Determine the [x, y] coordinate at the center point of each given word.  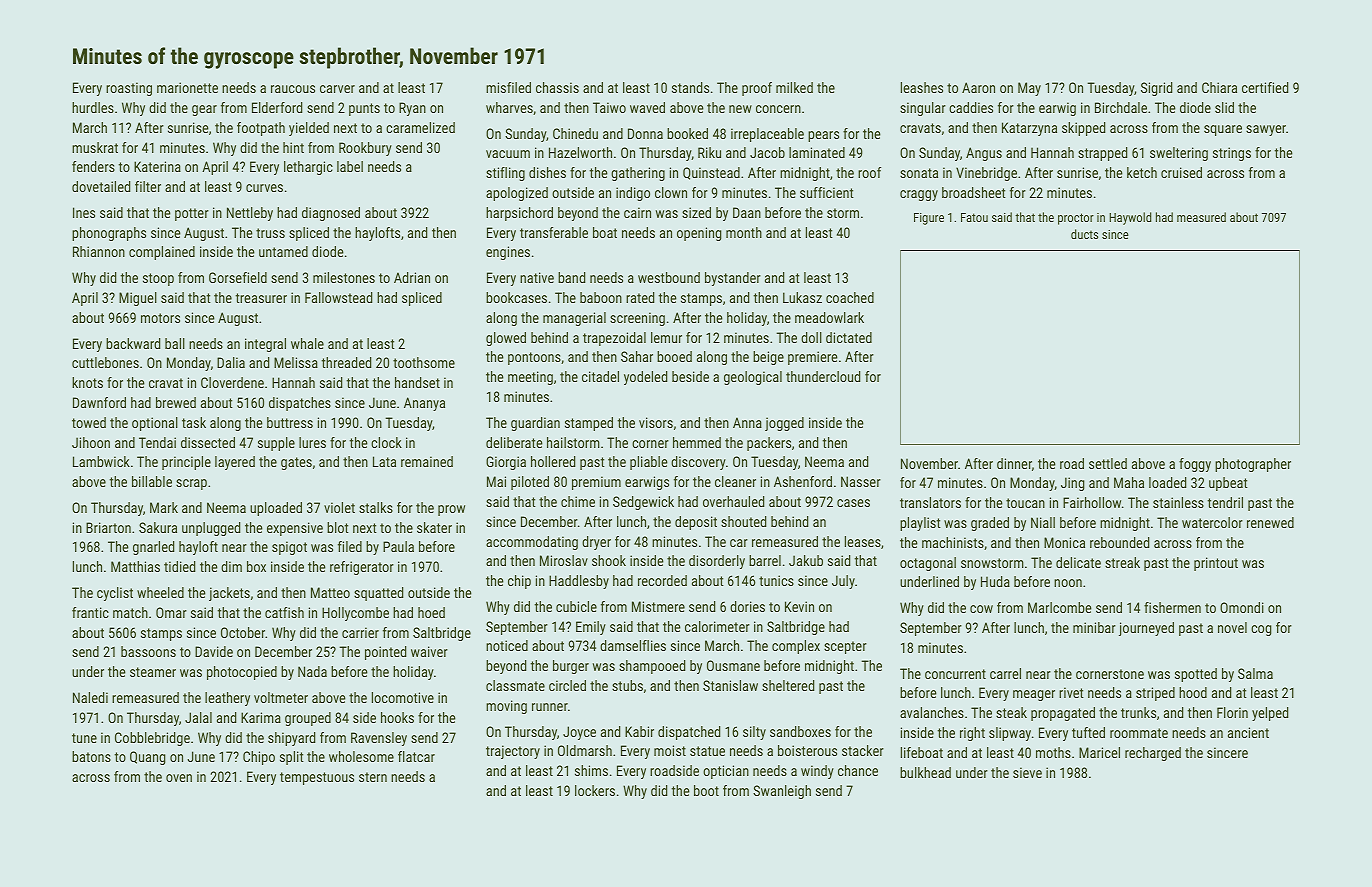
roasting [129, 89]
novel [1232, 627]
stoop [158, 279]
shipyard [291, 739]
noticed [507, 645]
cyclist [115, 594]
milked [794, 87]
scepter [845, 647]
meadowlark [829, 317]
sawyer [1266, 130]
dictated [849, 337]
